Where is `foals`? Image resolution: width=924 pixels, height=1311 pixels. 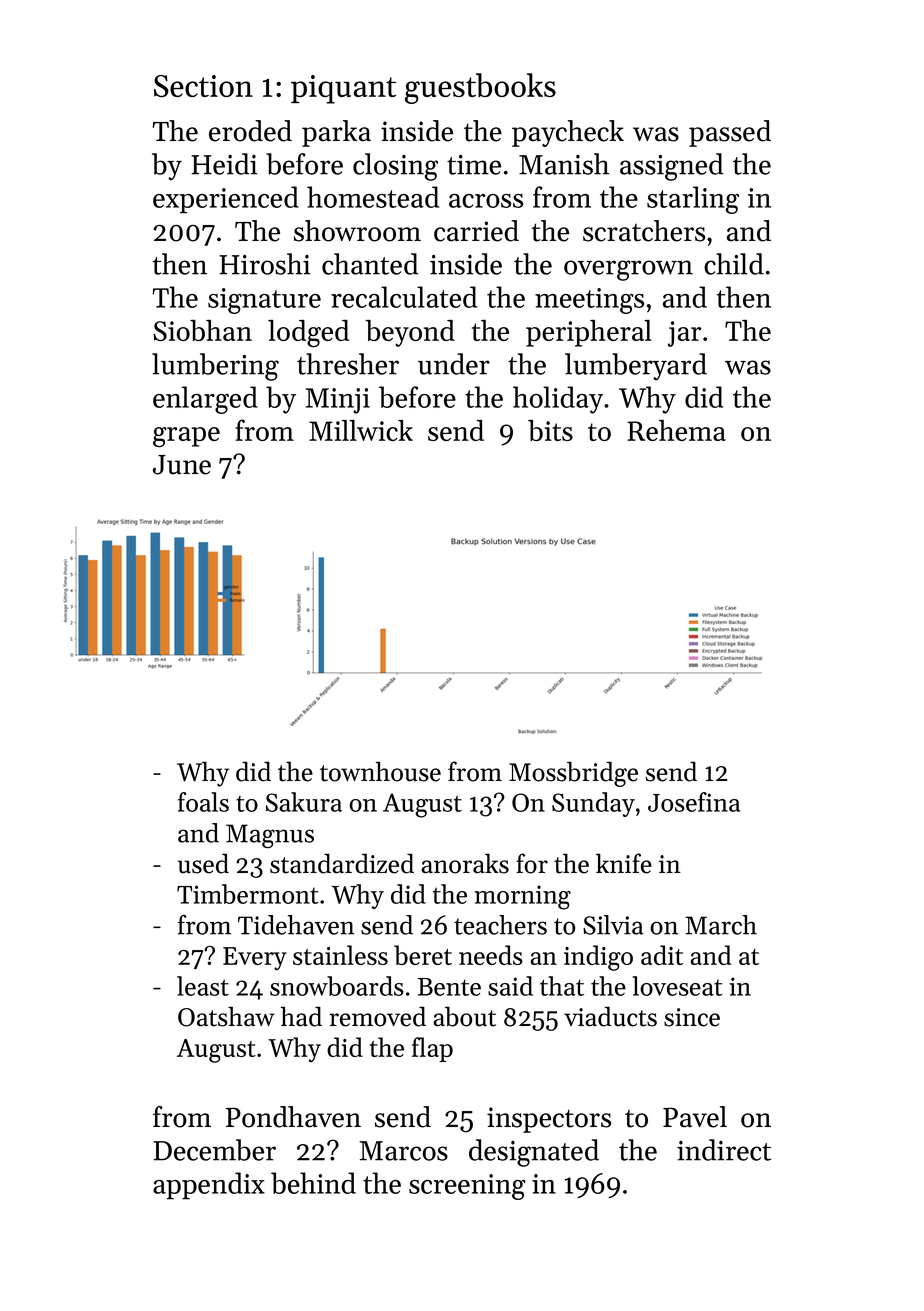 foals is located at coordinates (203, 802).
